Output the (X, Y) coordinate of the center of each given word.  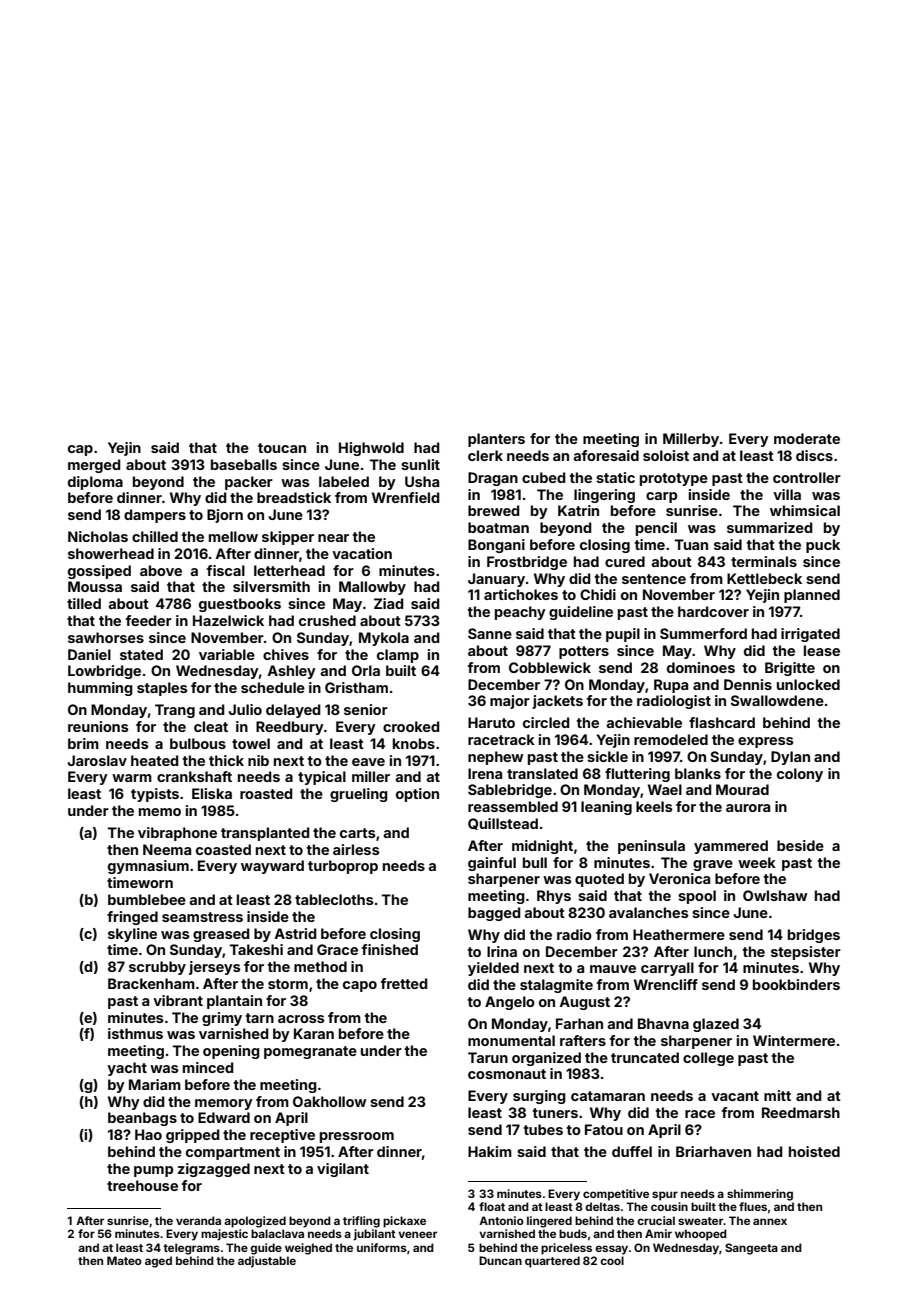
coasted (223, 849)
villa (787, 494)
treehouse (142, 1185)
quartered (552, 1262)
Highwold (371, 449)
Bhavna (663, 1023)
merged (94, 466)
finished (390, 949)
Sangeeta (751, 1249)
